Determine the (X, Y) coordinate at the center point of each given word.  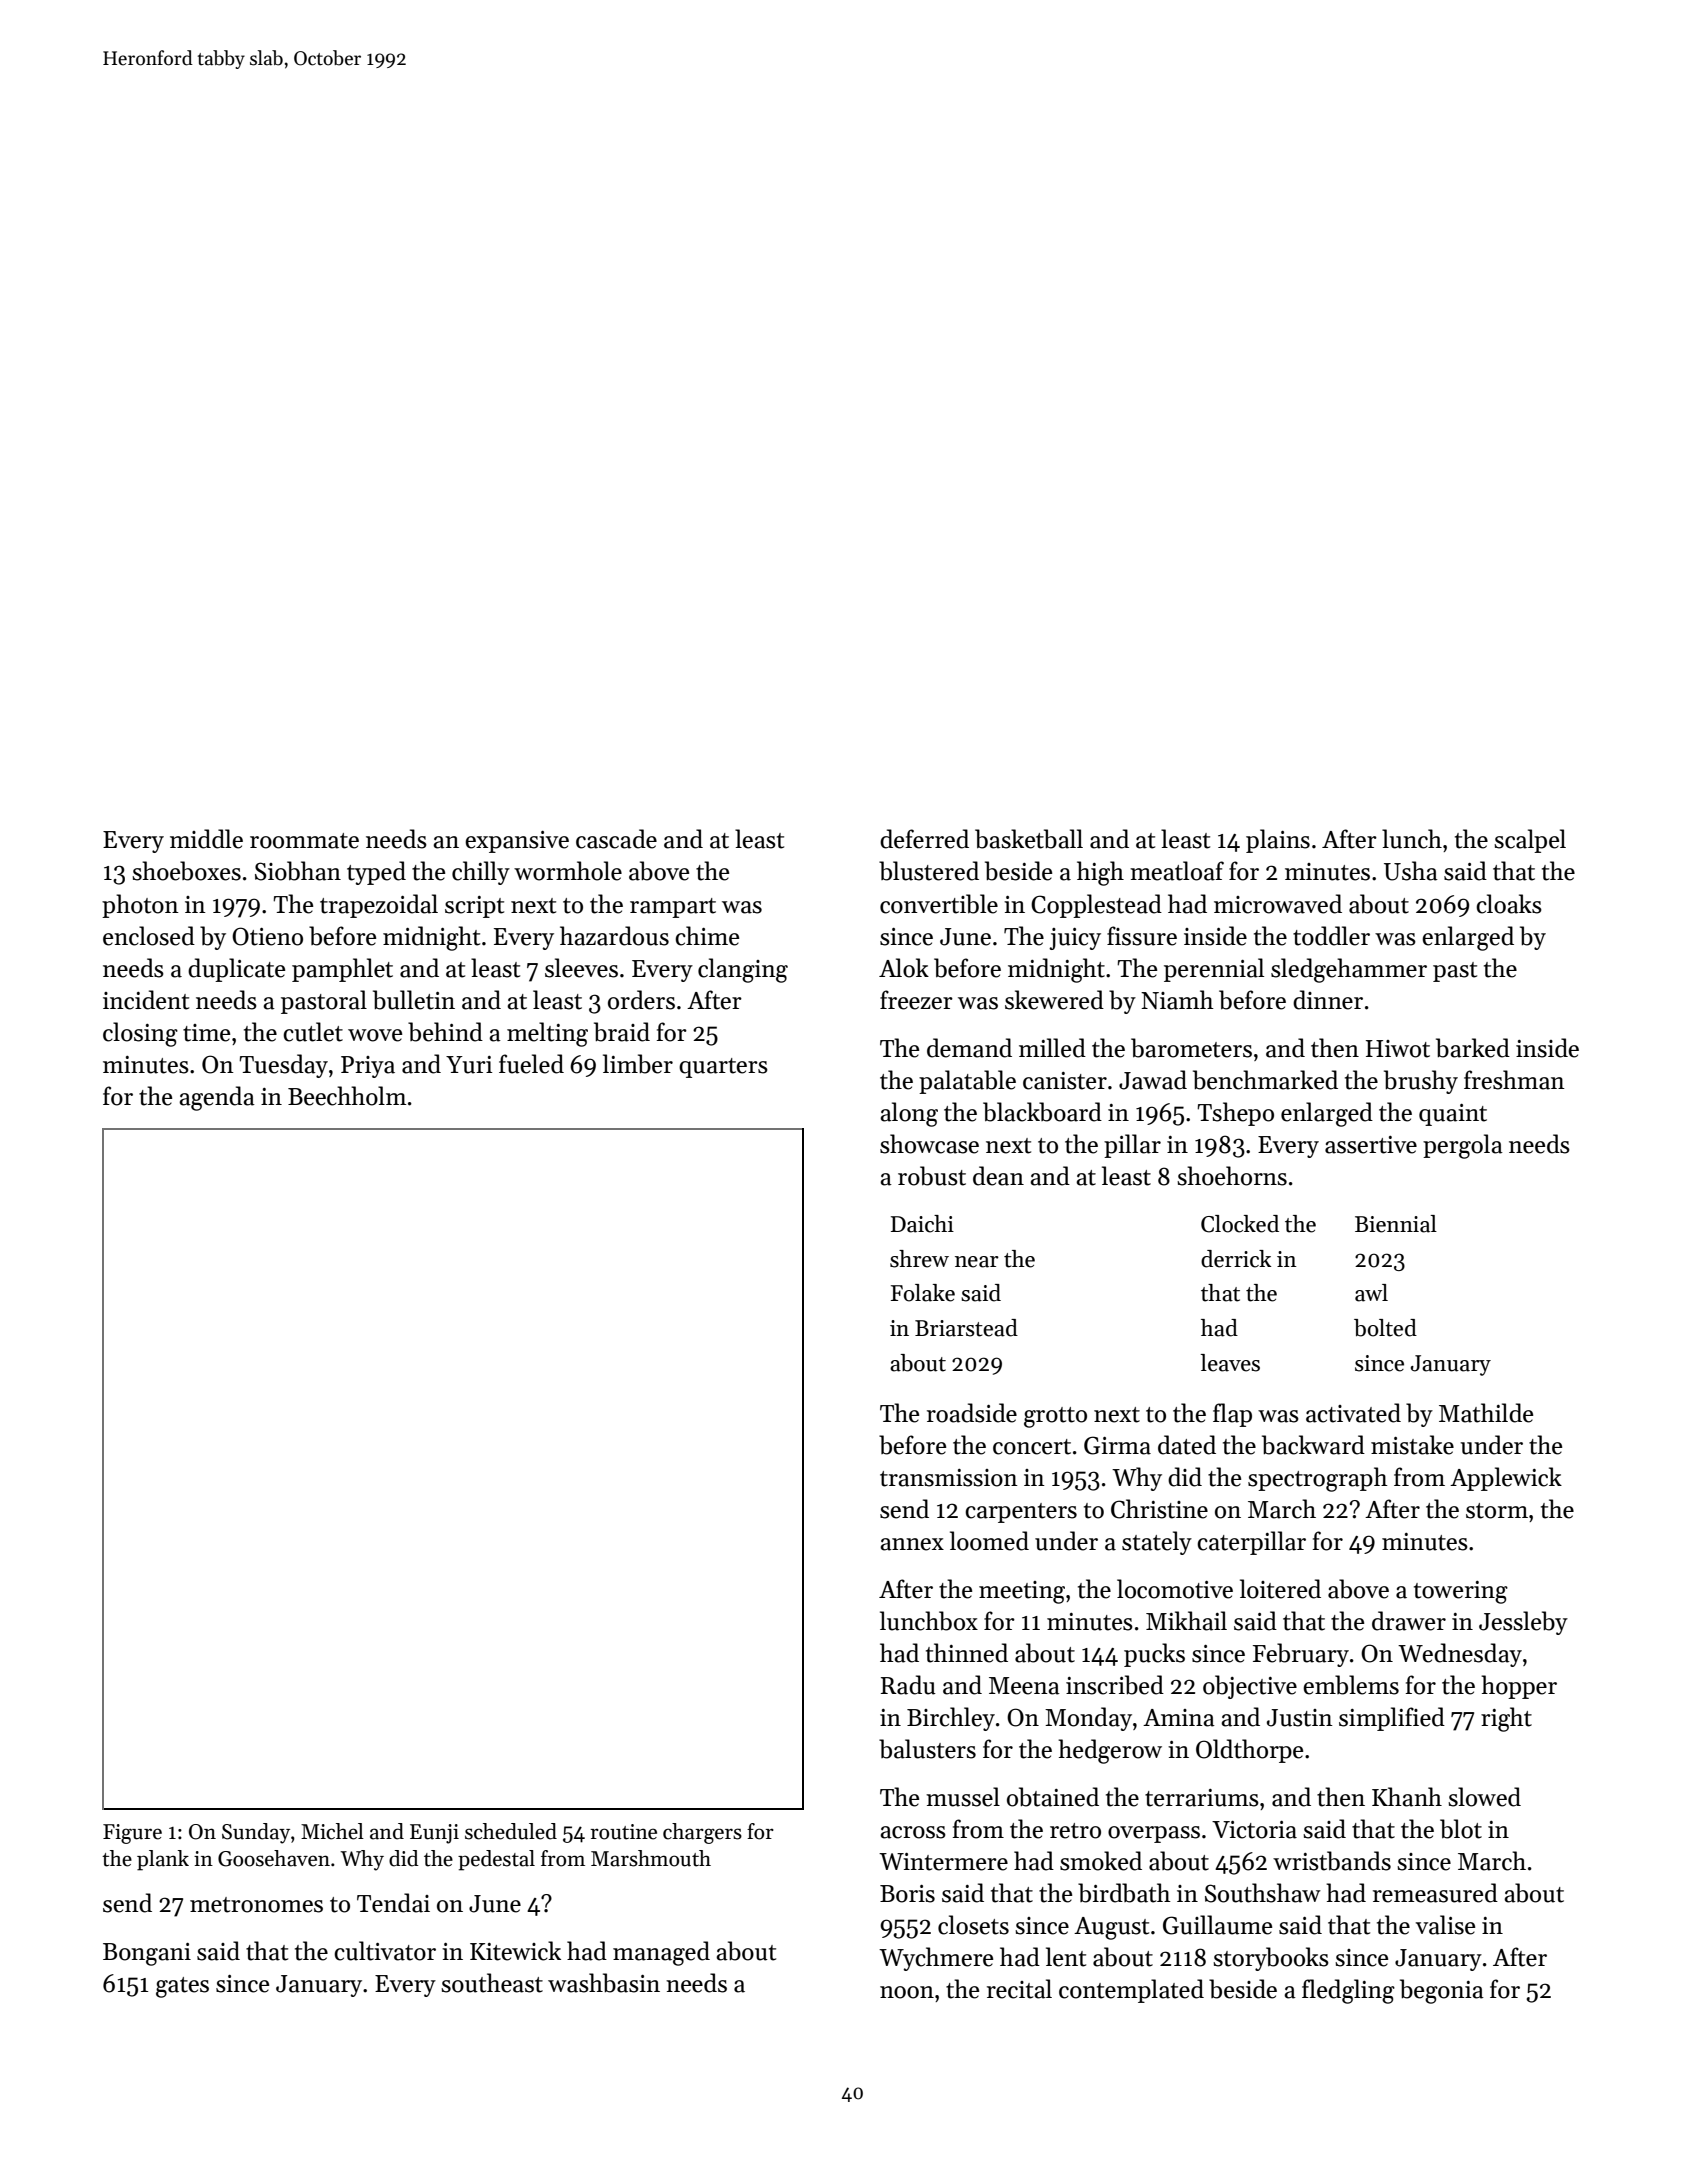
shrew (919, 1259)
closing (140, 1034)
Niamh (1177, 1000)
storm (1497, 1511)
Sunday (256, 1833)
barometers (1191, 1048)
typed (376, 873)
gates (182, 1987)
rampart (673, 908)
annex (912, 1544)
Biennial (1396, 1224)
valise (1445, 1925)
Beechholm (347, 1096)
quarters (723, 1068)
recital (1019, 1989)
